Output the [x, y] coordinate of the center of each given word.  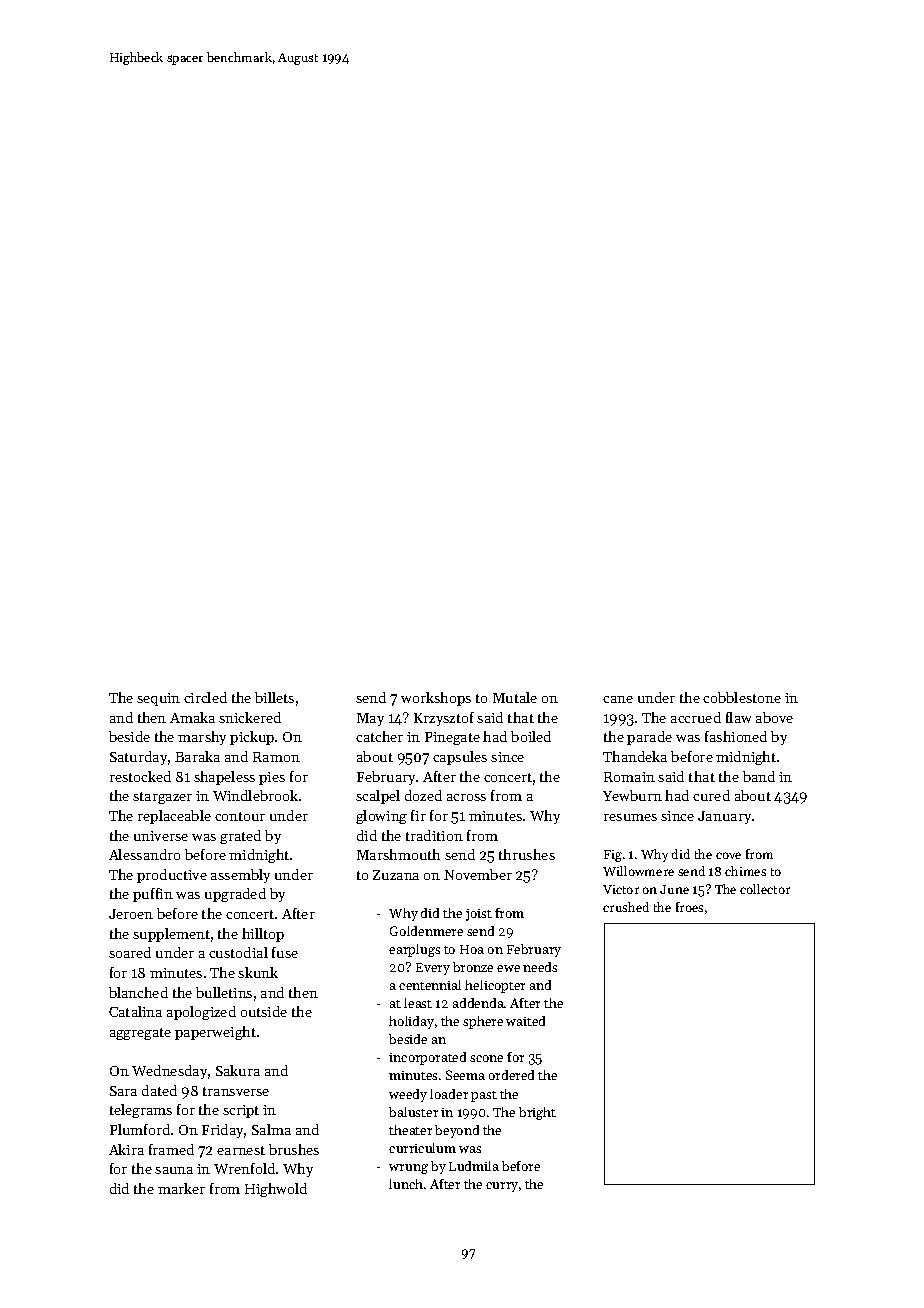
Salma [271, 1129]
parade [649, 738]
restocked [140, 776]
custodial [238, 952]
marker [181, 1188]
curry [502, 1187]
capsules [460, 758]
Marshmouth [398, 854]
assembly [240, 876]
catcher [379, 736]
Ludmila [474, 1166]
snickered [250, 717]
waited [525, 1021]
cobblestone [742, 697]
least [418, 1003]
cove [728, 855]
